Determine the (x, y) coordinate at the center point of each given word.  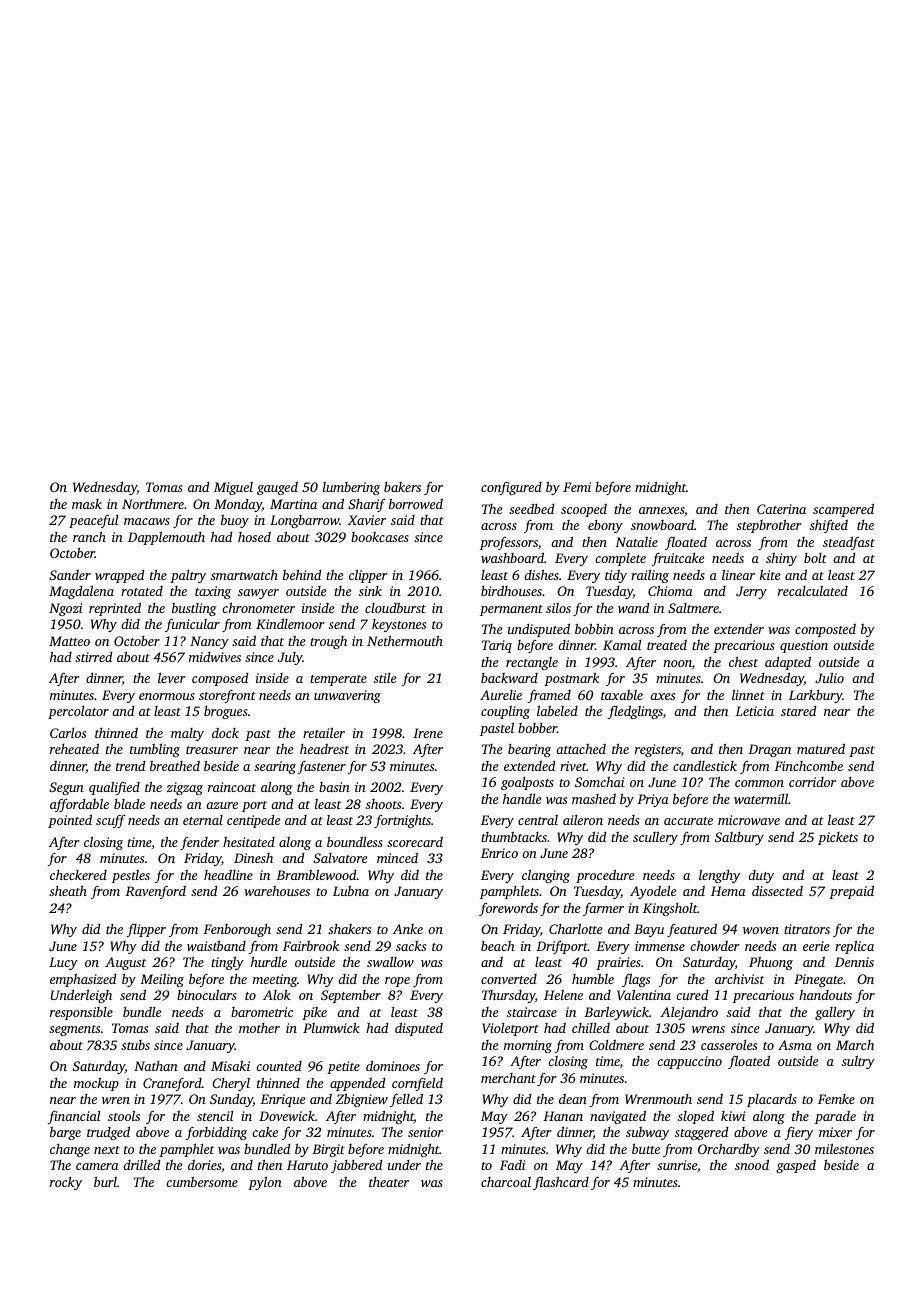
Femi (577, 487)
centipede (254, 821)
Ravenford (155, 892)
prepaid (851, 892)
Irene (428, 733)
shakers (349, 929)
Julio (829, 677)
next (107, 1150)
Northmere (153, 504)
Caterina (781, 509)
